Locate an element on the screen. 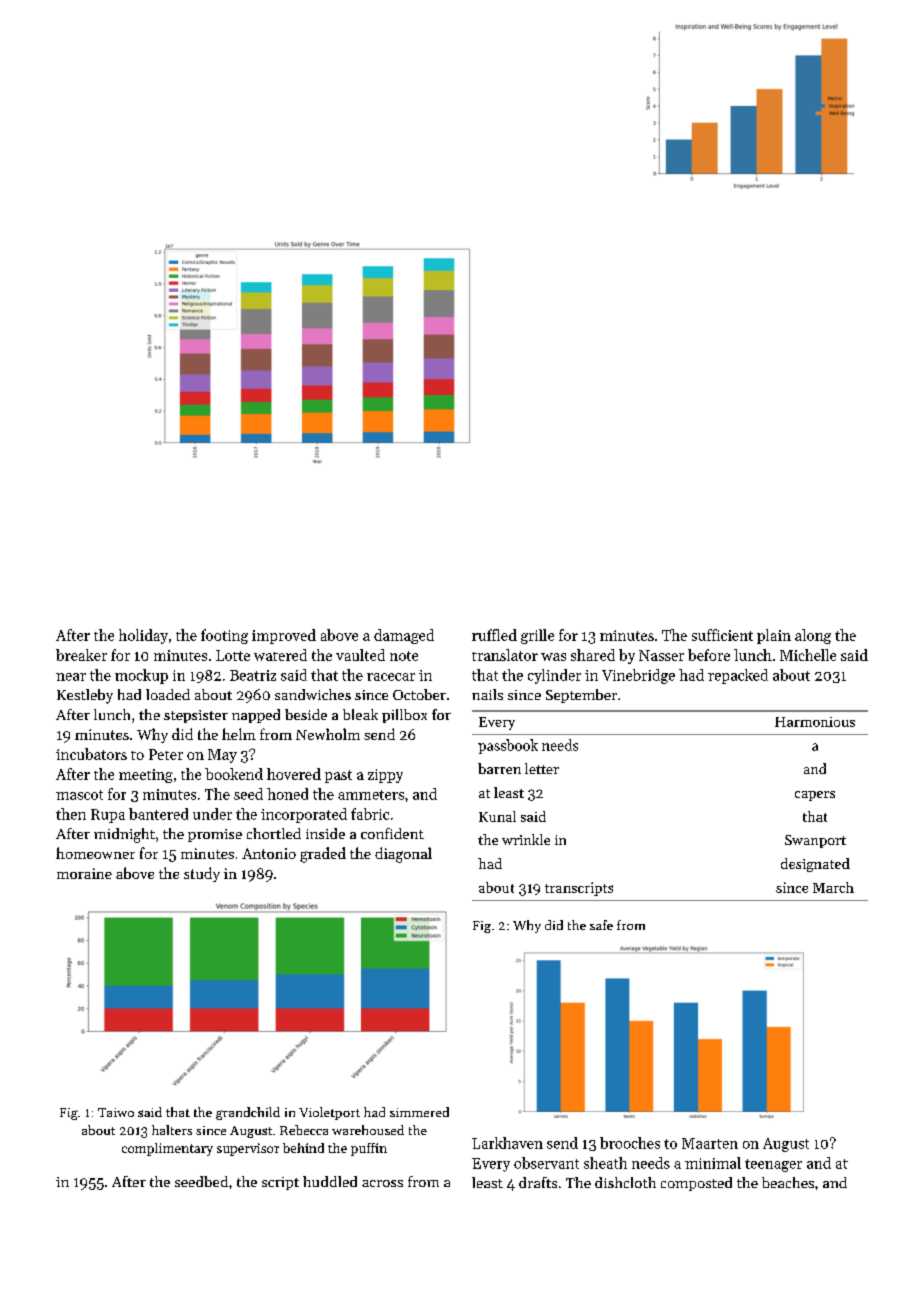 This screenshot has width=924, height=1308. Harmonious is located at coordinates (815, 722).
